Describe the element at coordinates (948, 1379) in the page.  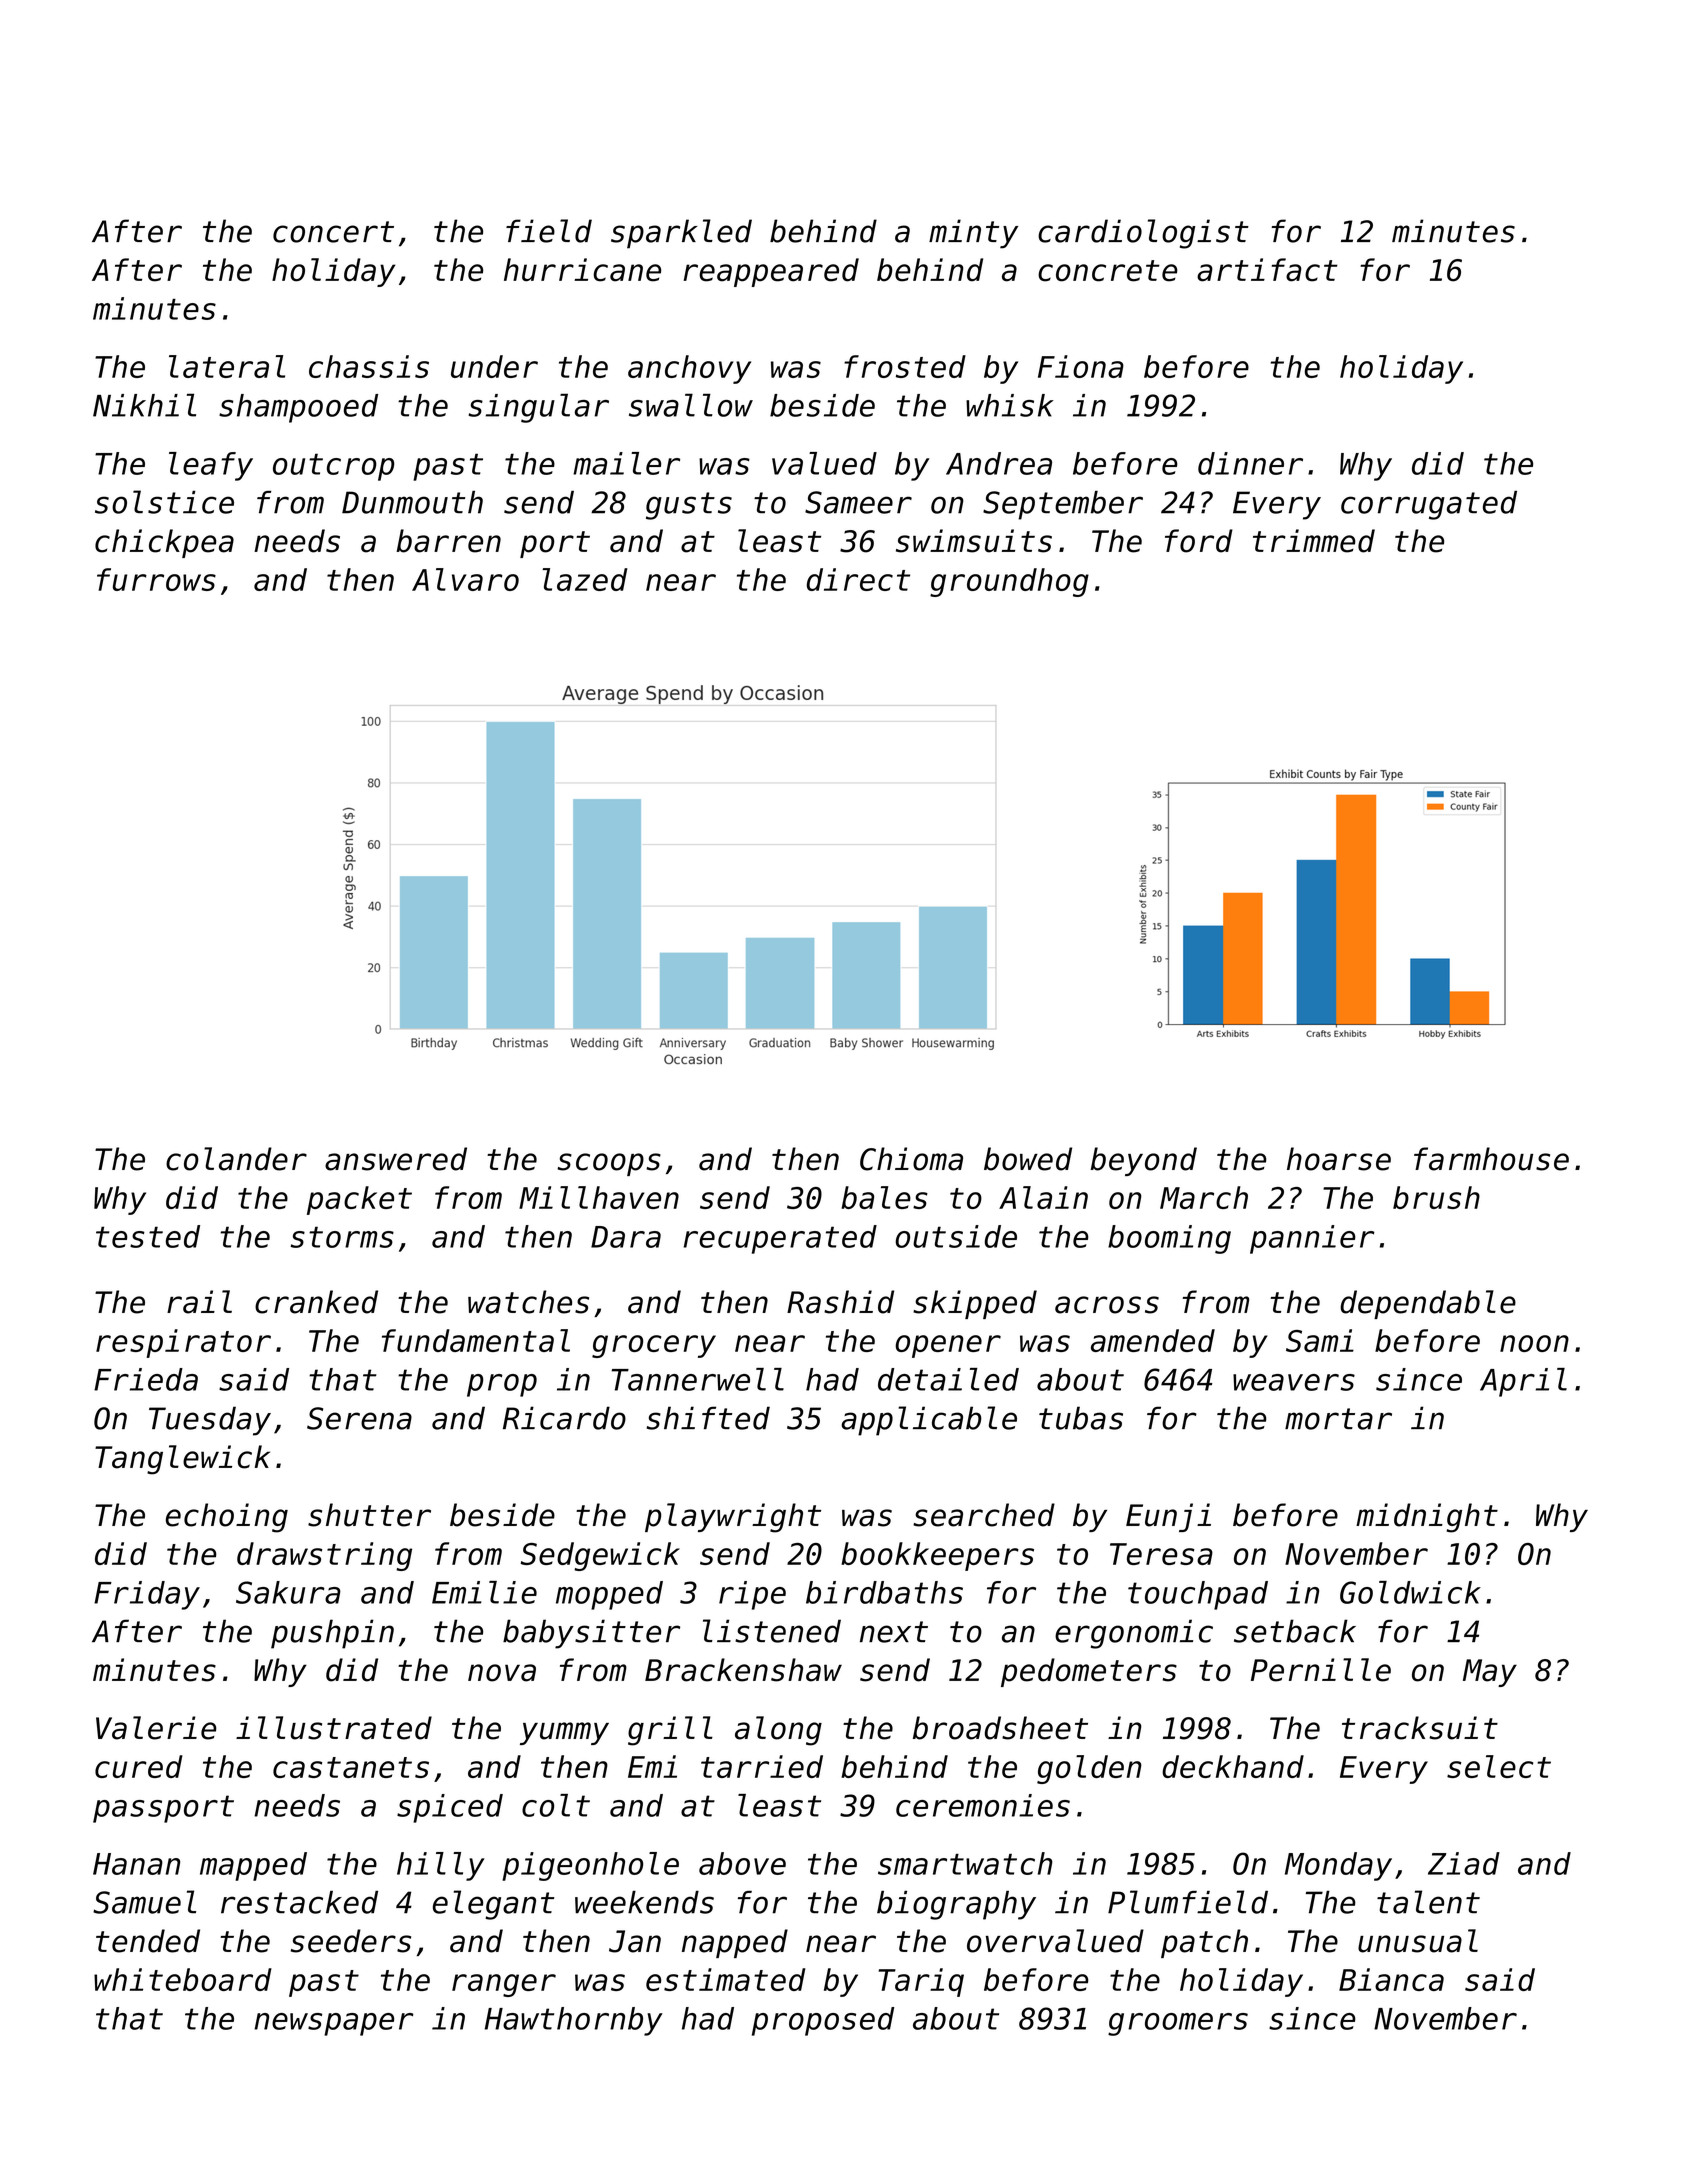
I see `detailed` at that location.
